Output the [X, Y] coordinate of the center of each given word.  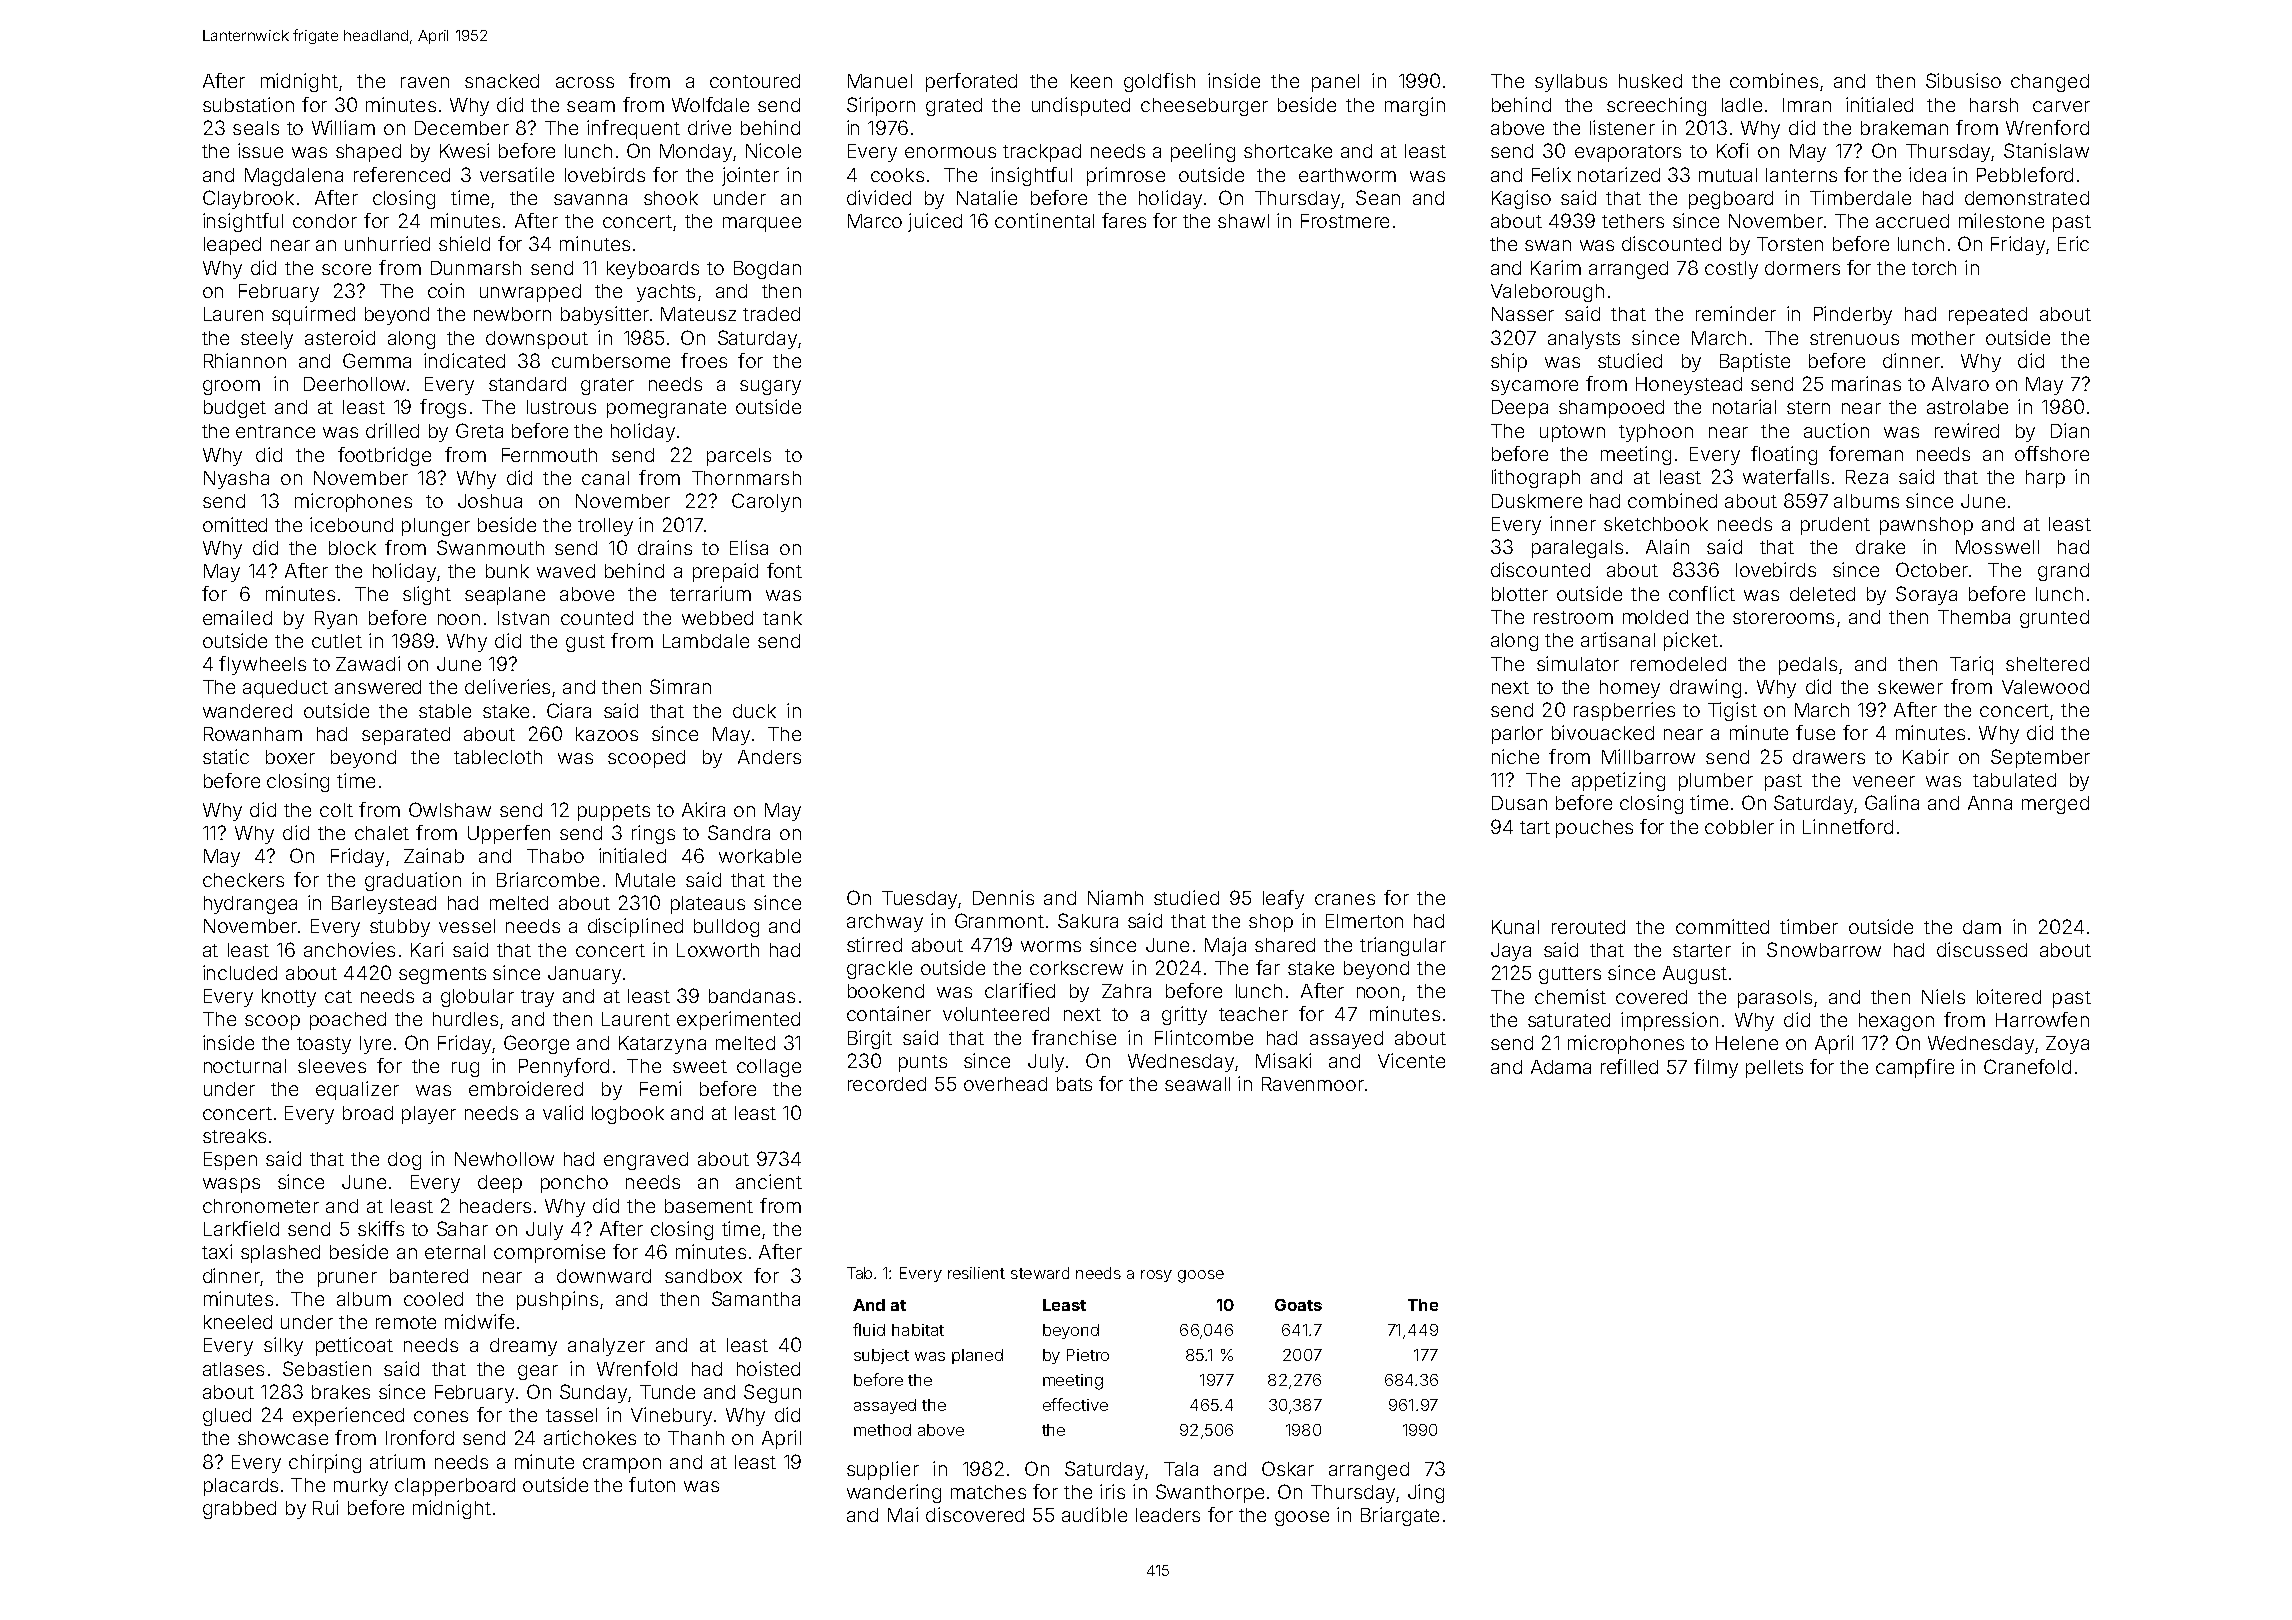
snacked [502, 81]
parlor [1517, 735]
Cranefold [2027, 1066]
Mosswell [1997, 547]
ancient [769, 1181]
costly [1731, 270]
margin [1415, 106]
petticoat [354, 1346]
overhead [1005, 1084]
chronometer [261, 1206]
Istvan [523, 618]
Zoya [2067, 1045]
